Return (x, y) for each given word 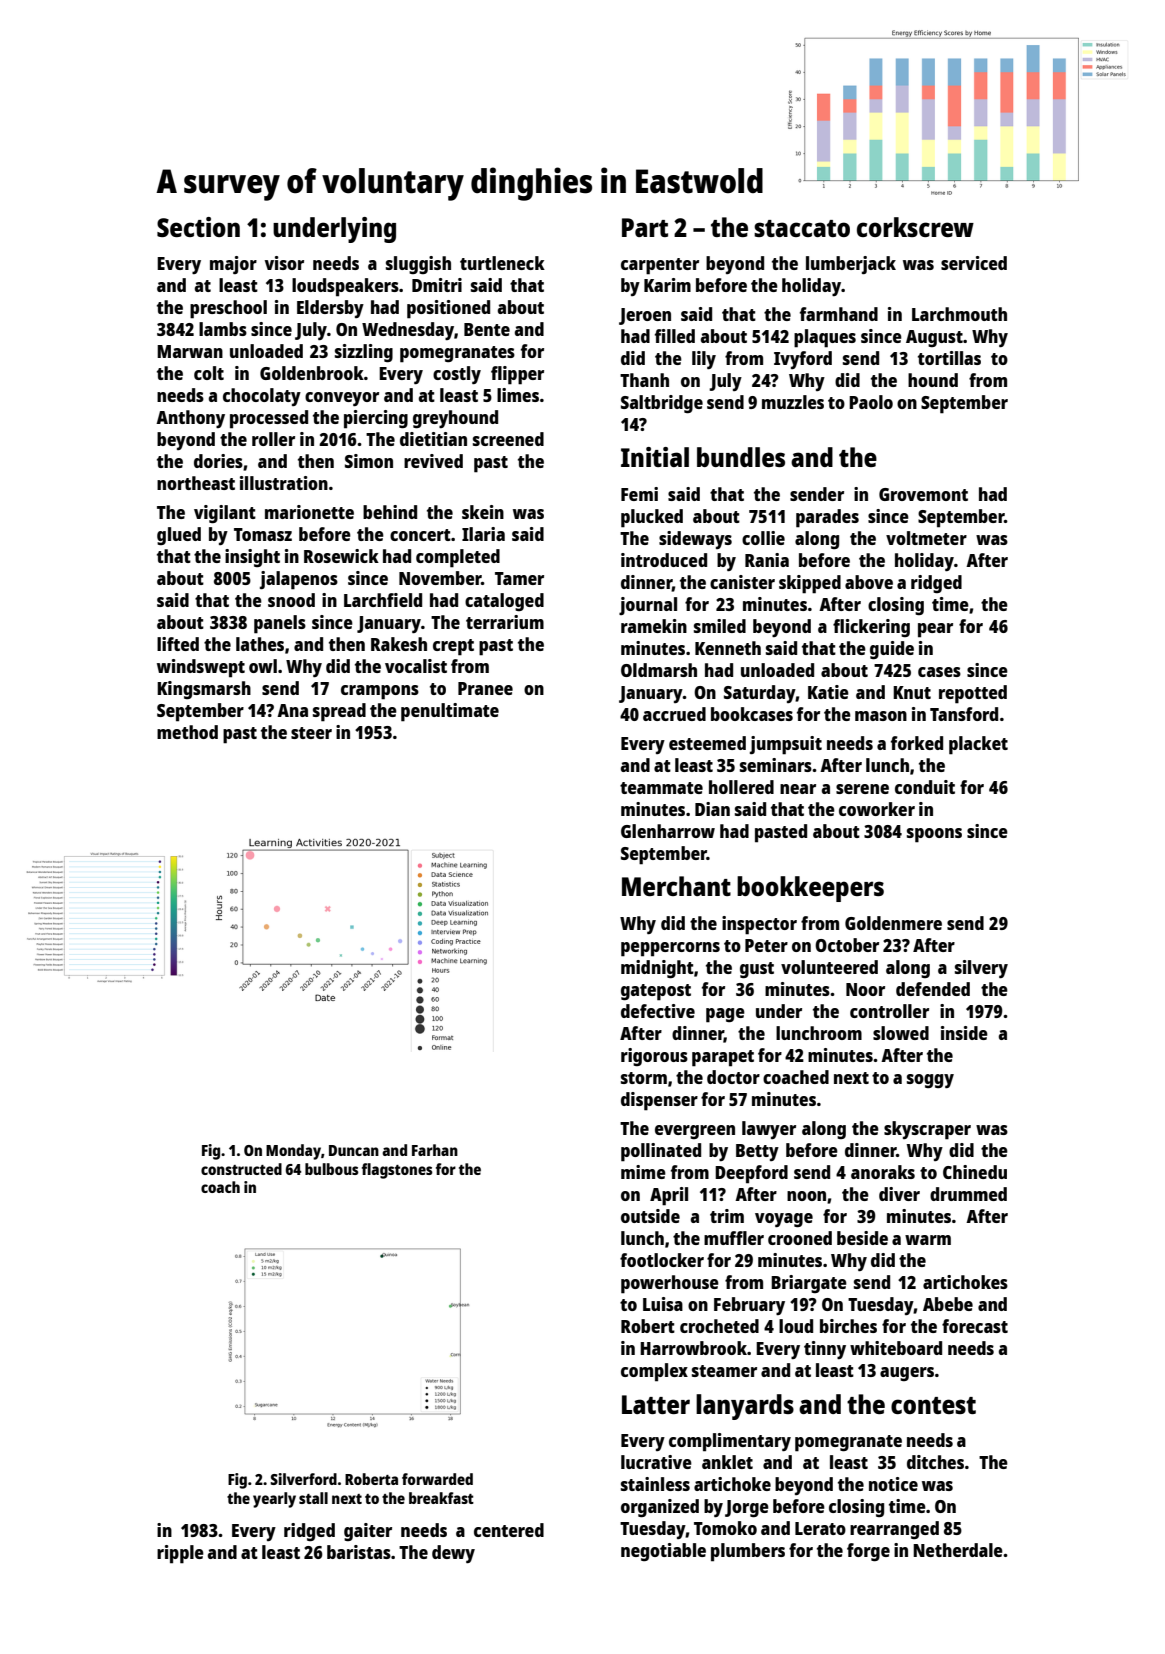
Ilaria (483, 534)
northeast (196, 483)
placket (978, 745)
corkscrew (915, 227)
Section (198, 227)
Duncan (354, 1150)
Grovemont (923, 494)
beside (862, 1238)
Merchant (676, 886)
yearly (274, 1500)
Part (645, 227)
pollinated (661, 1152)
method (187, 732)
